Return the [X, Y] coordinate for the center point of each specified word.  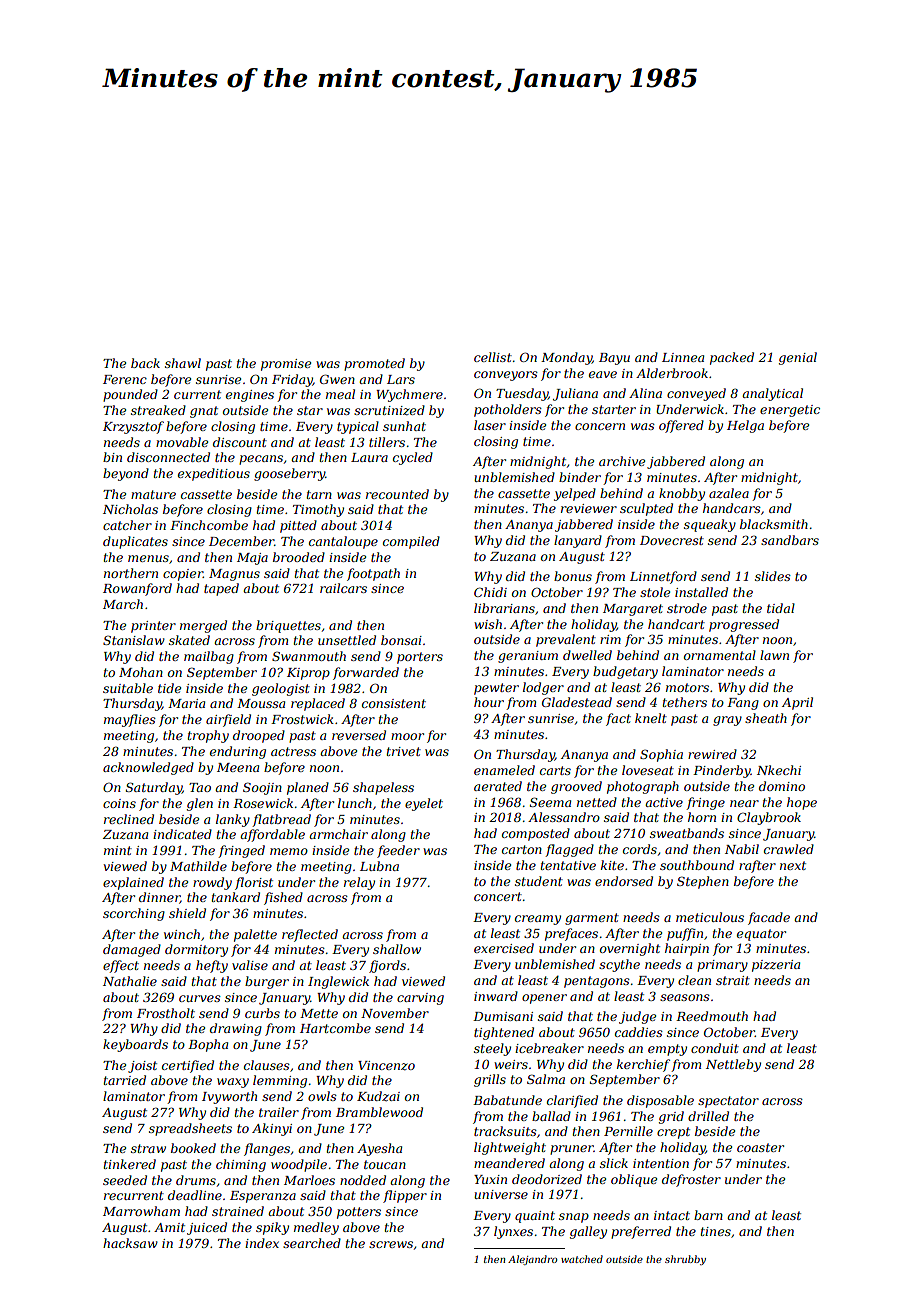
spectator [728, 1102]
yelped [575, 494]
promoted [374, 364]
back [145, 363]
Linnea [683, 357]
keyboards [135, 1045]
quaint [535, 1217]
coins [119, 803]
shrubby [685, 1260]
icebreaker [549, 1048]
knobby [682, 494]
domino [782, 786]
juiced [207, 1228]
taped [221, 589]
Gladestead [577, 702]
